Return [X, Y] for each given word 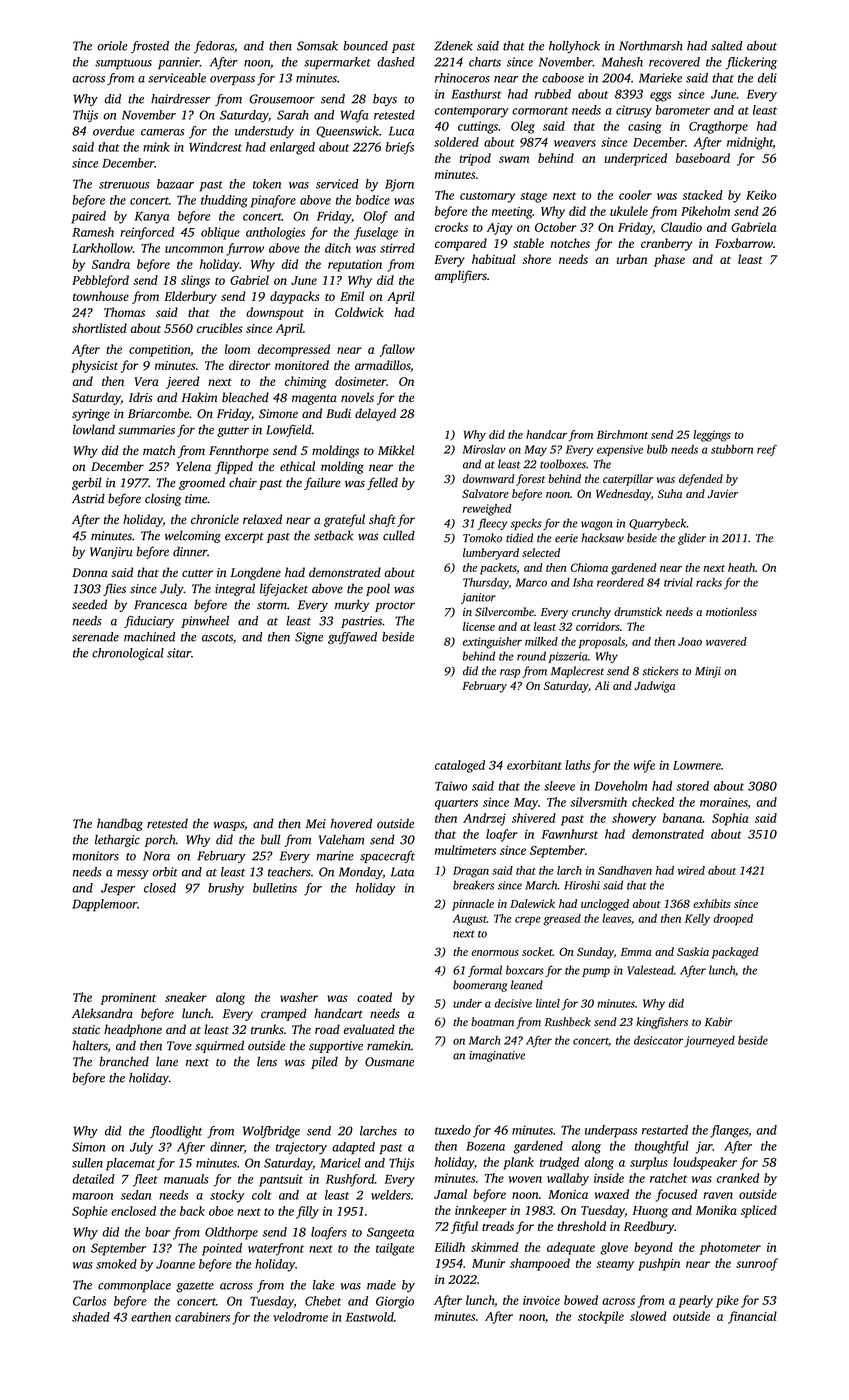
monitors [95, 856]
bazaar [175, 184]
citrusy [634, 111]
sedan [136, 1195]
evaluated [369, 1029]
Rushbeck [568, 1021]
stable [528, 243]
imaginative [497, 1056]
